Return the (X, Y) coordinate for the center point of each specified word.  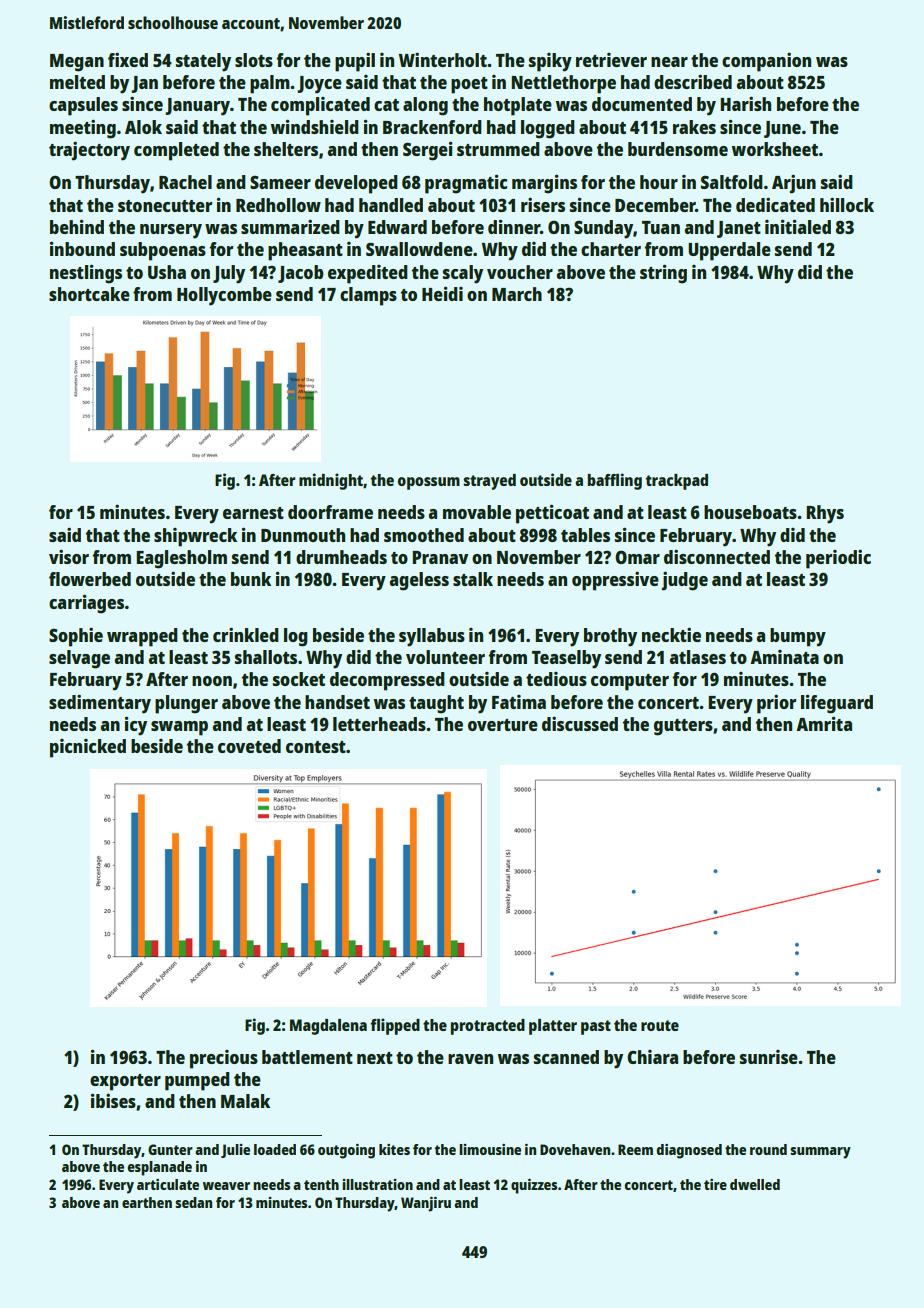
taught (436, 704)
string (663, 274)
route (660, 1025)
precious (224, 1059)
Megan (77, 63)
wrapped (142, 637)
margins (544, 184)
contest (316, 747)
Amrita (824, 723)
